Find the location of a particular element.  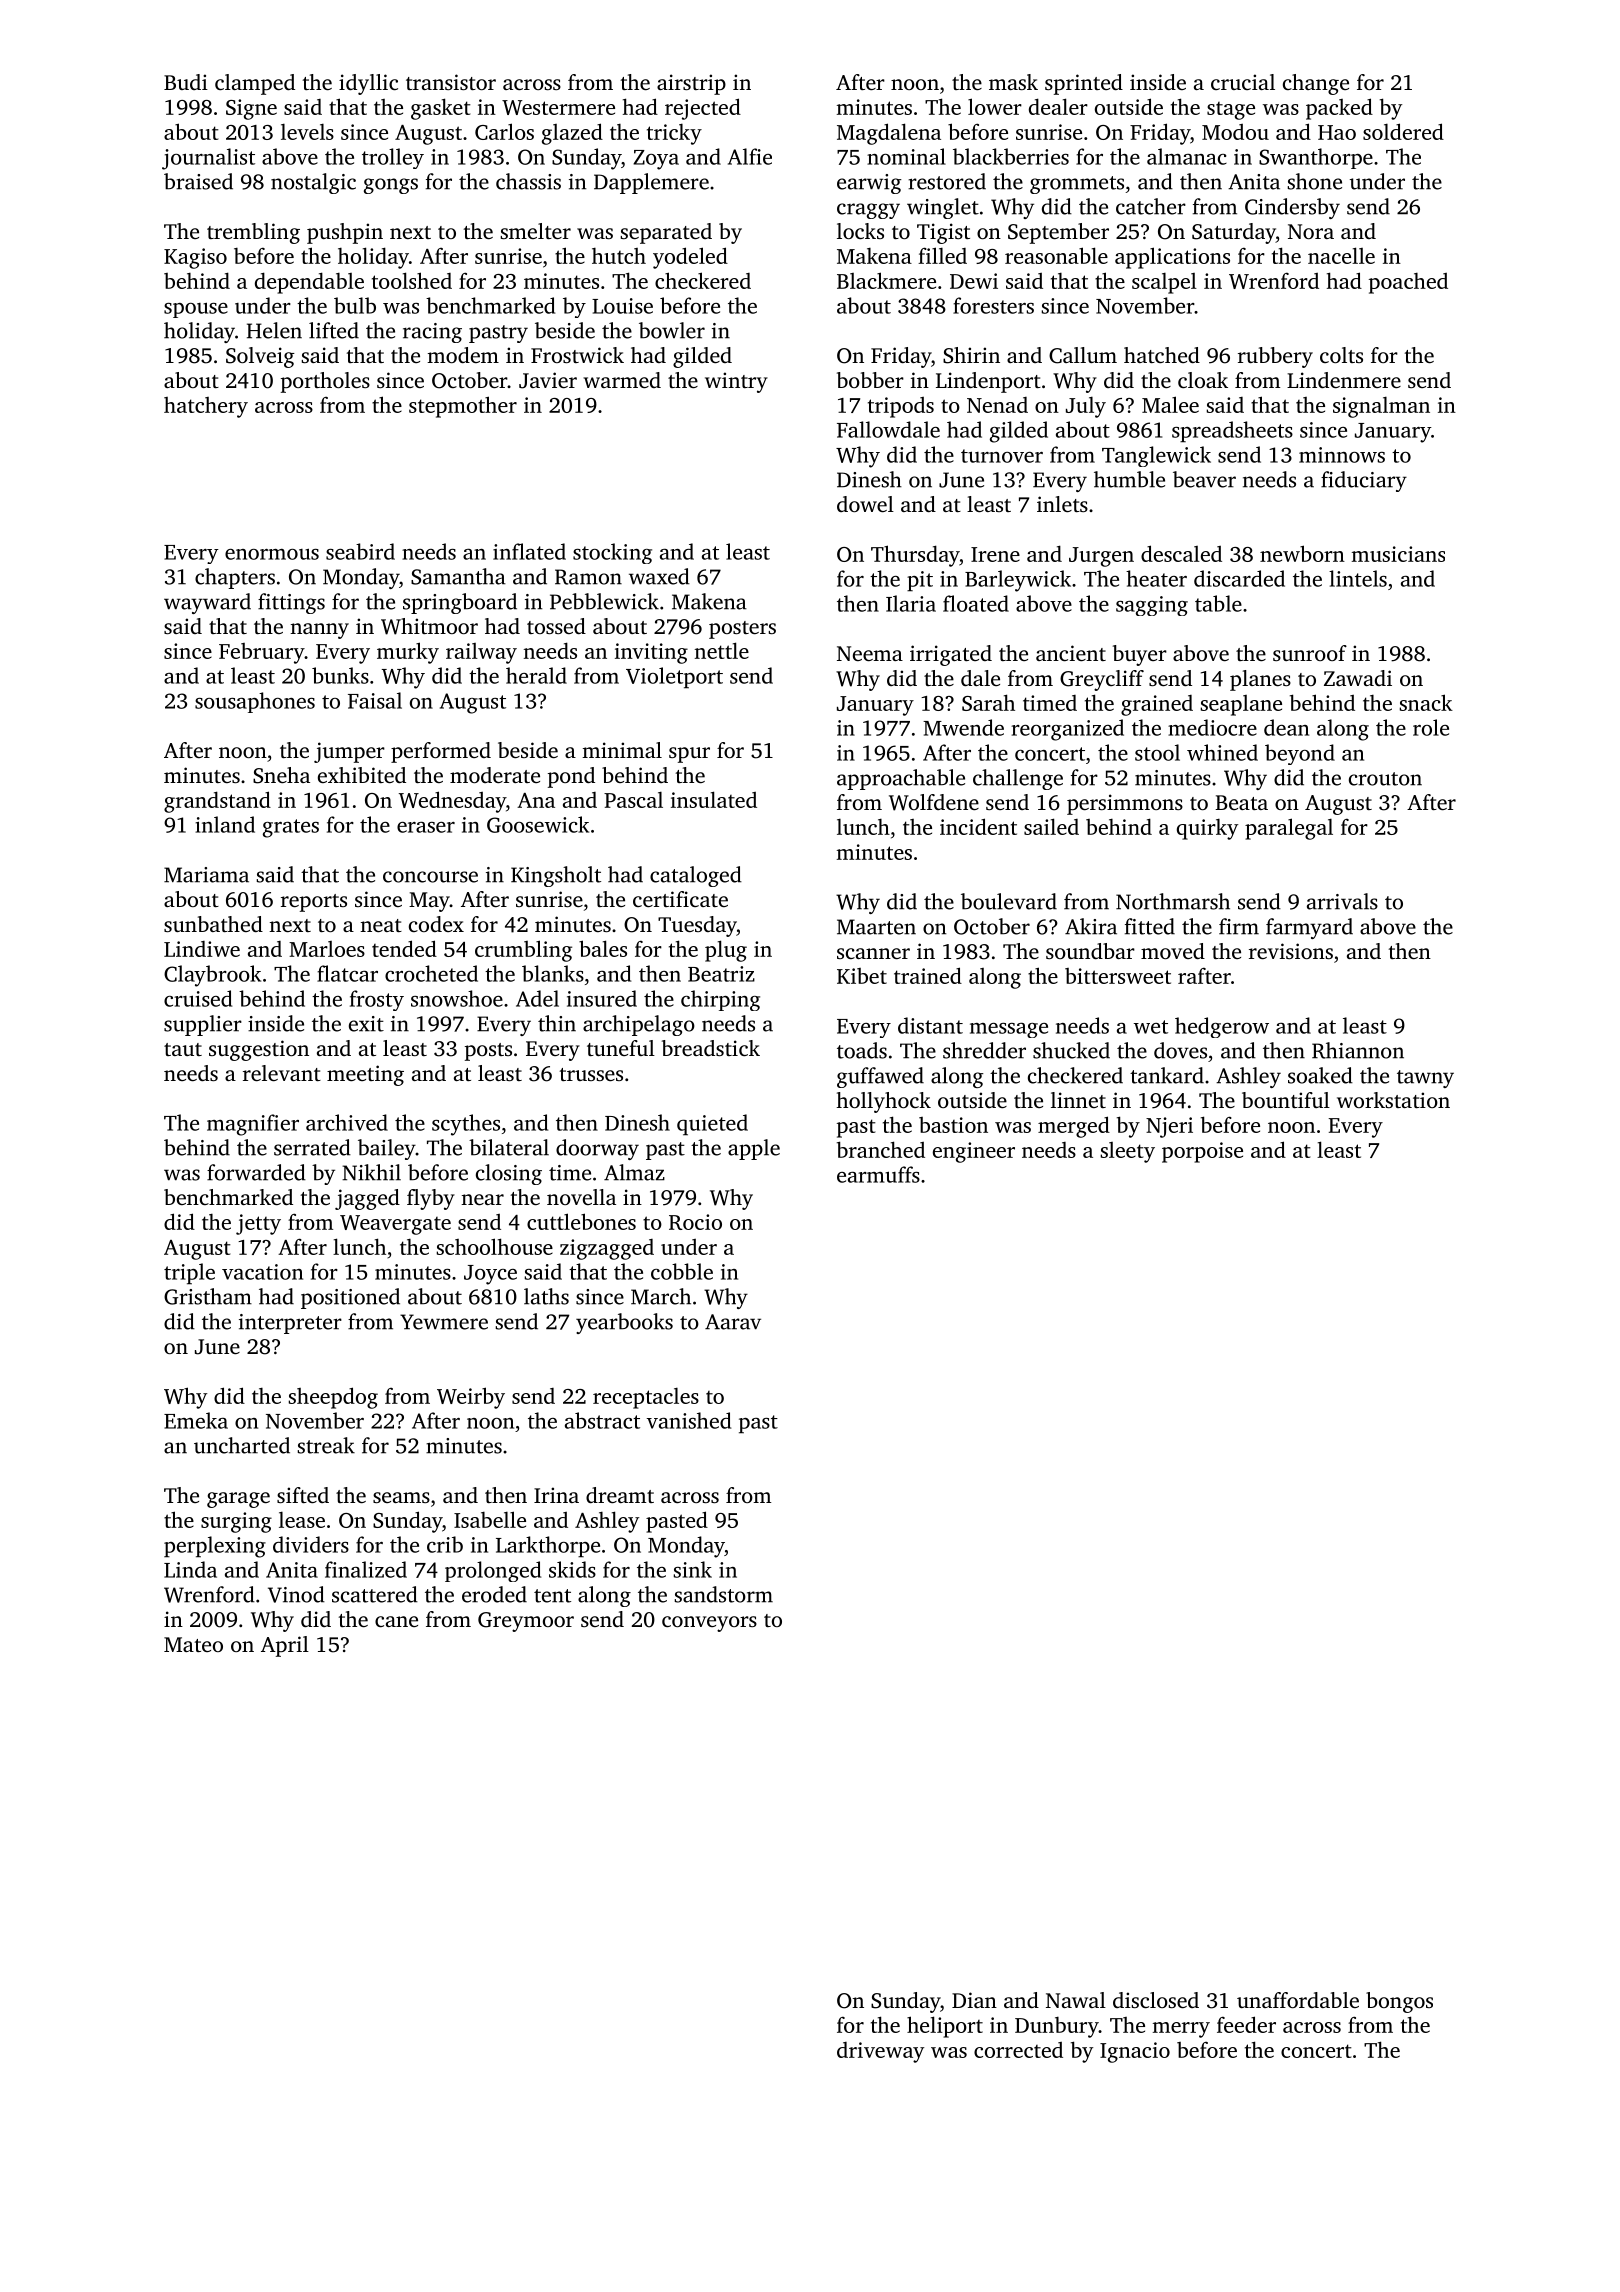

April is located at coordinates (285, 1646).
